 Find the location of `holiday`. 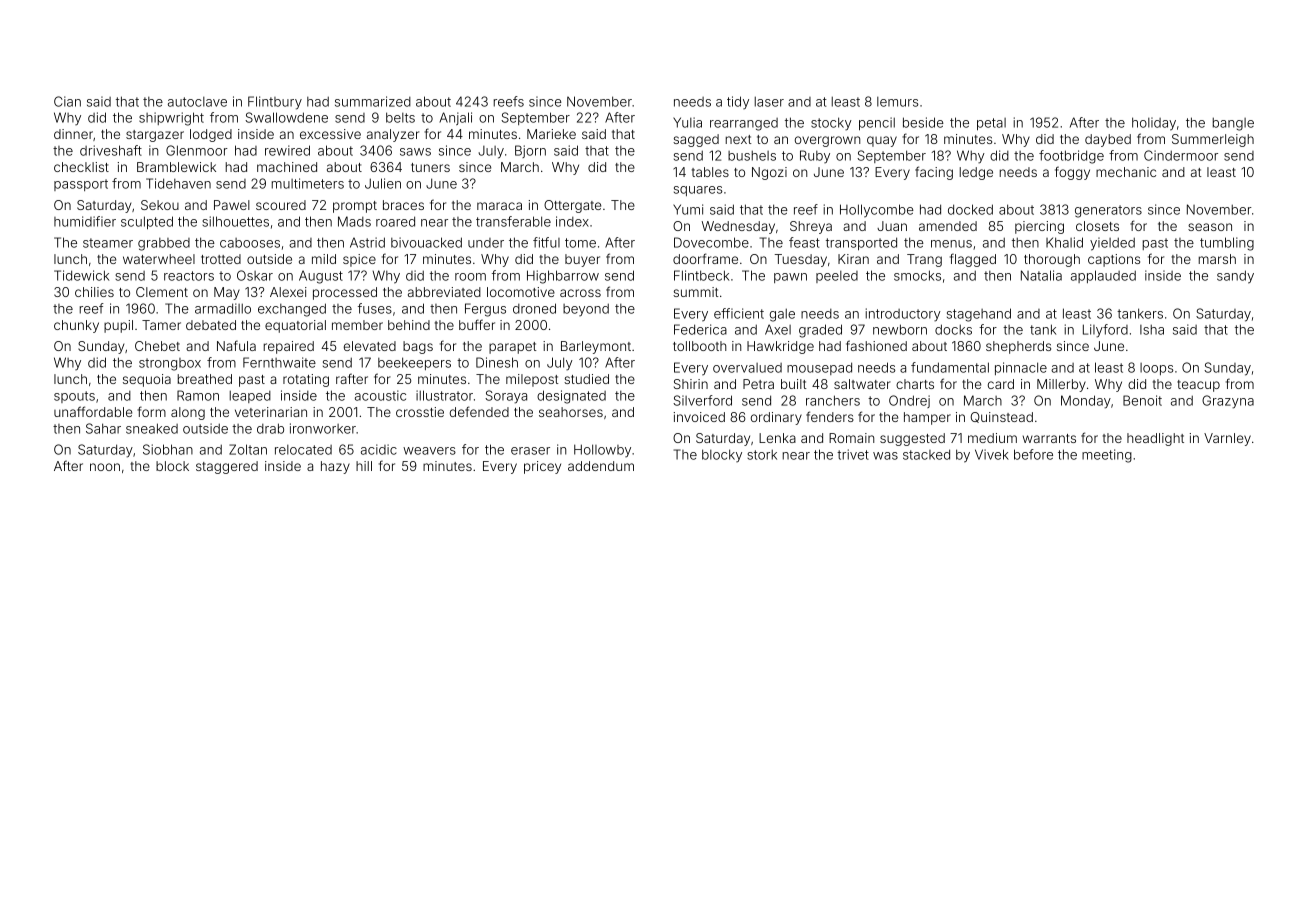

holiday is located at coordinates (1154, 124).
